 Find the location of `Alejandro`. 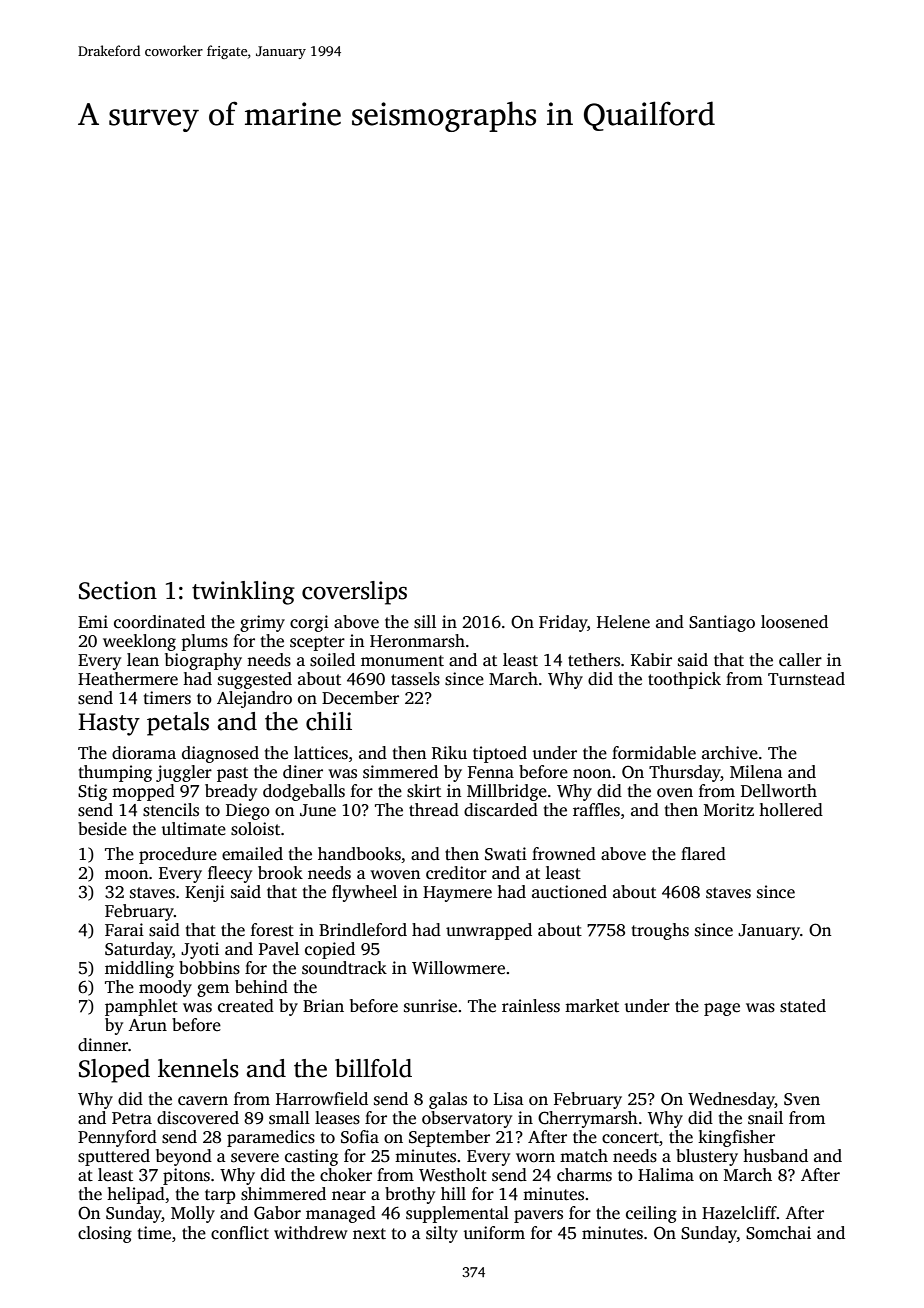

Alejandro is located at coordinates (254, 699).
